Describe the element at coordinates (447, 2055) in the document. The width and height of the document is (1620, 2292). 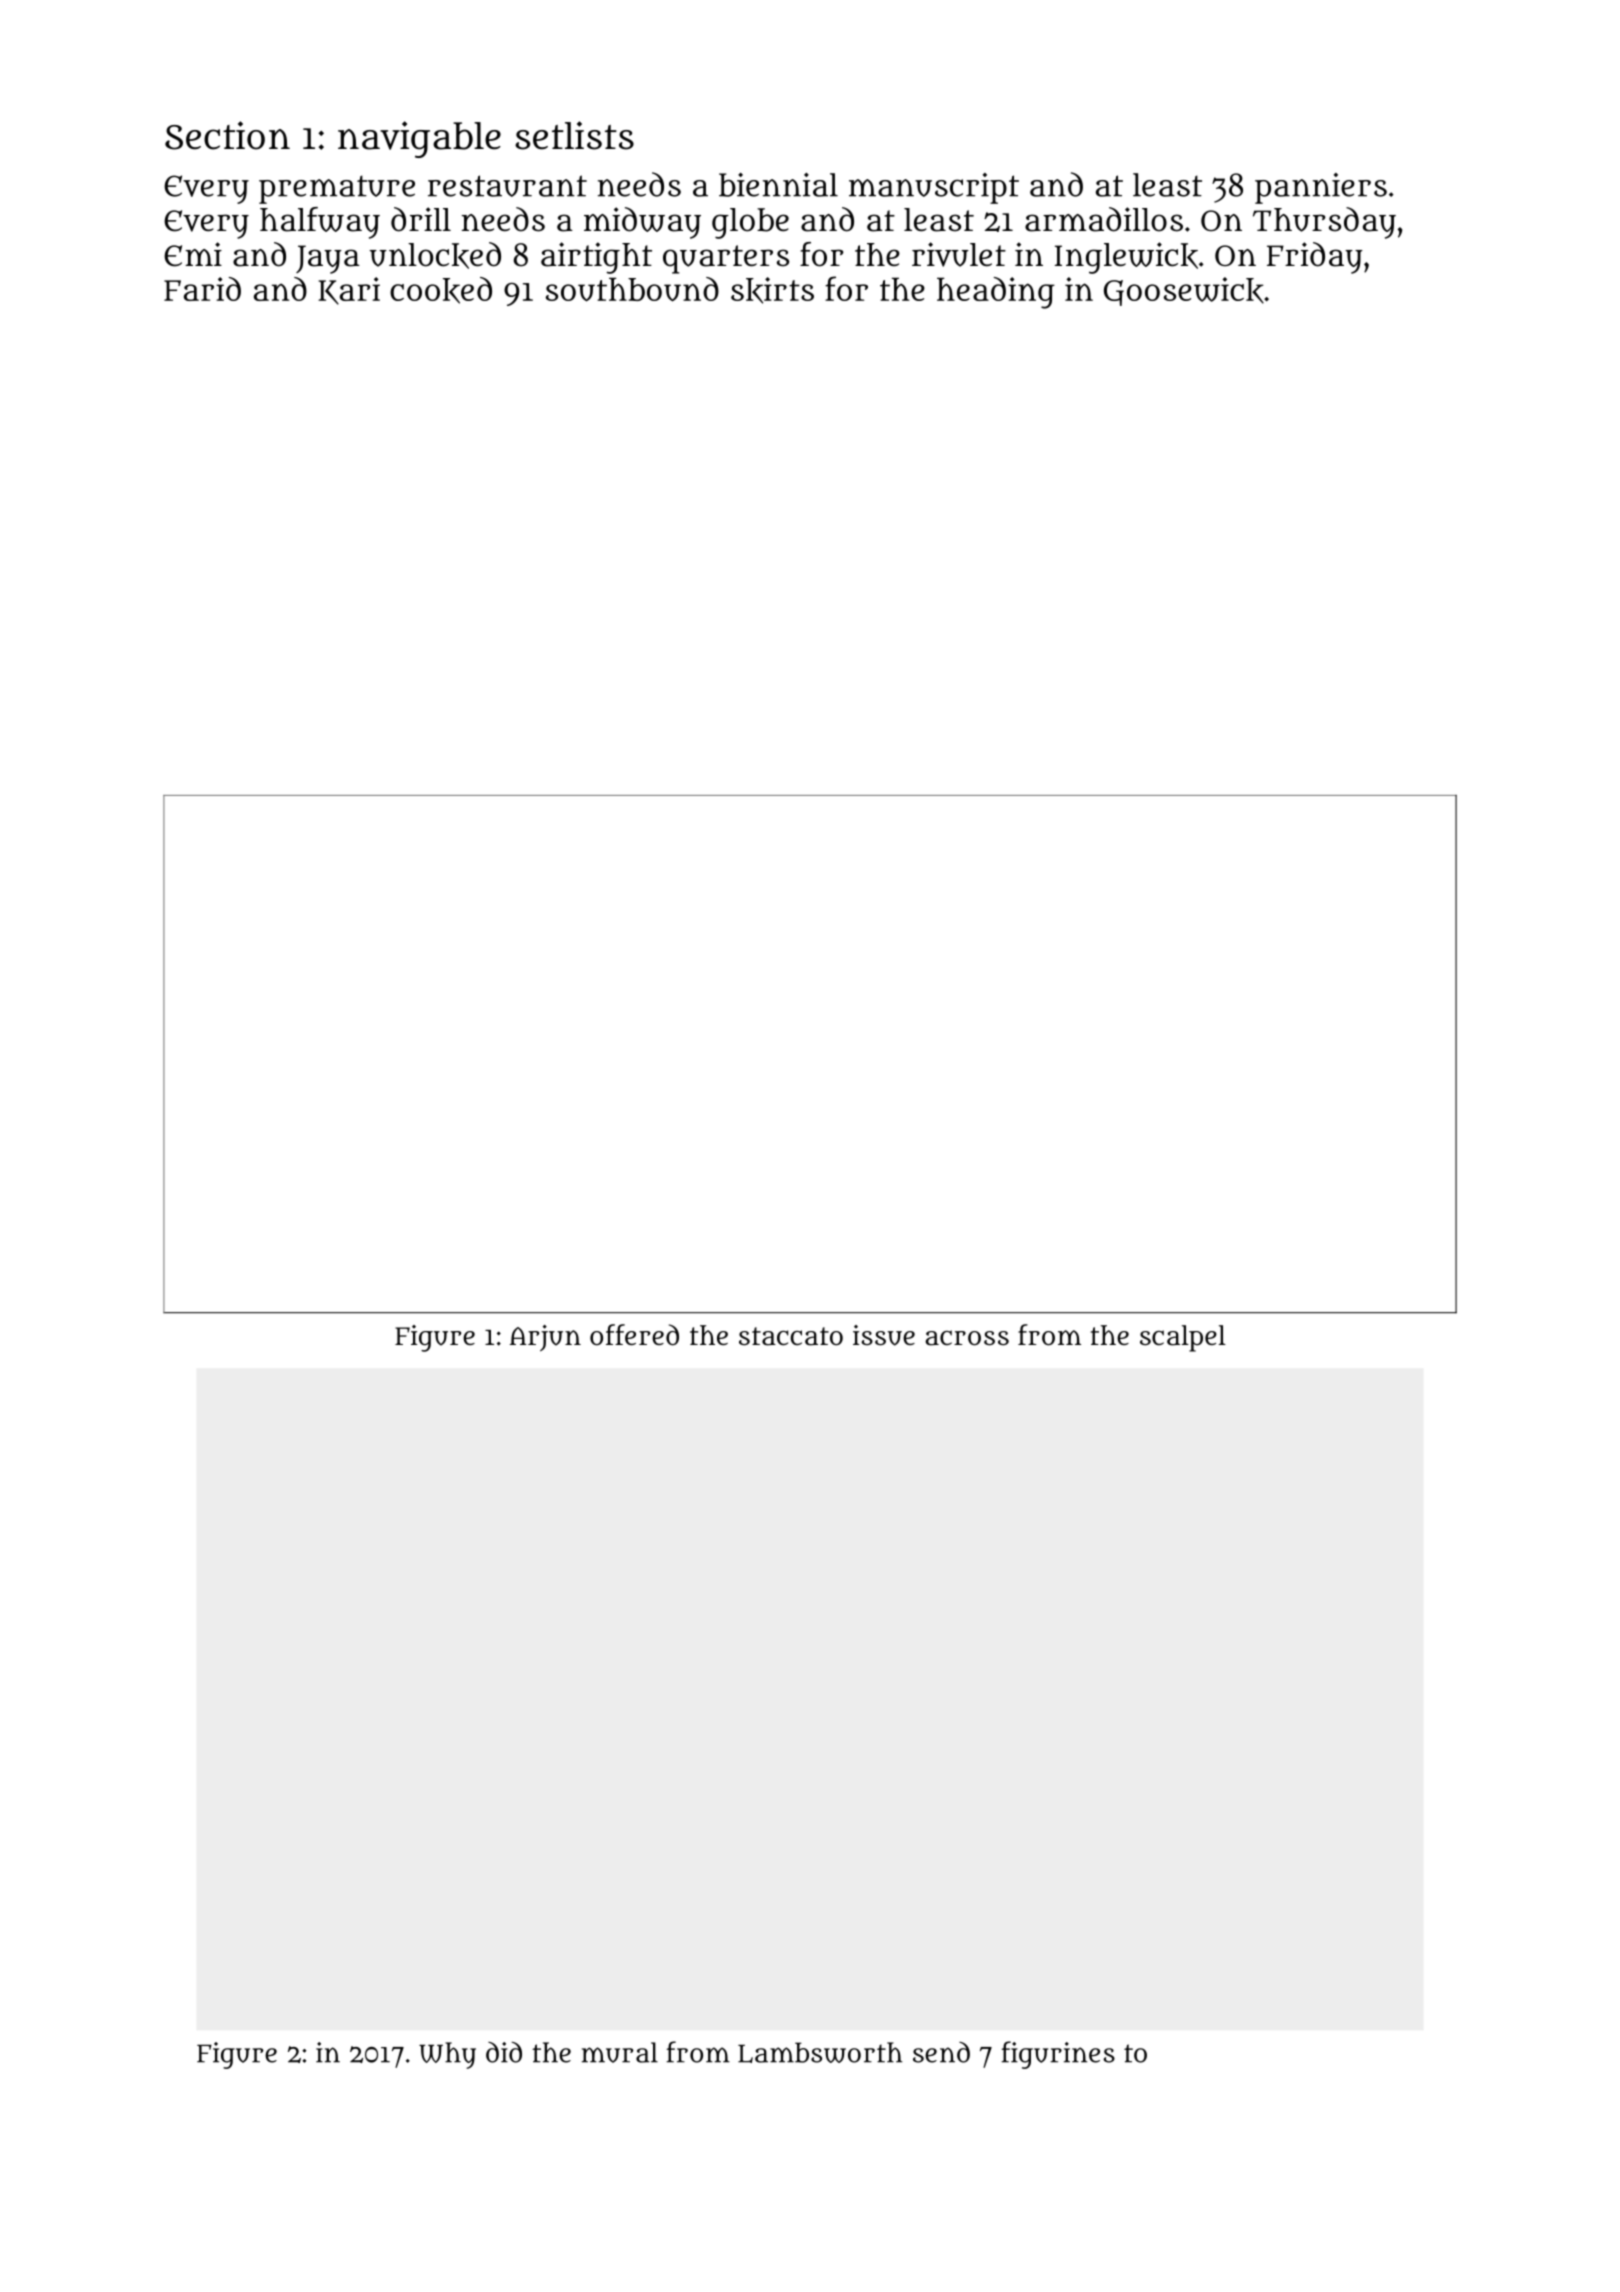
I see `Why` at that location.
